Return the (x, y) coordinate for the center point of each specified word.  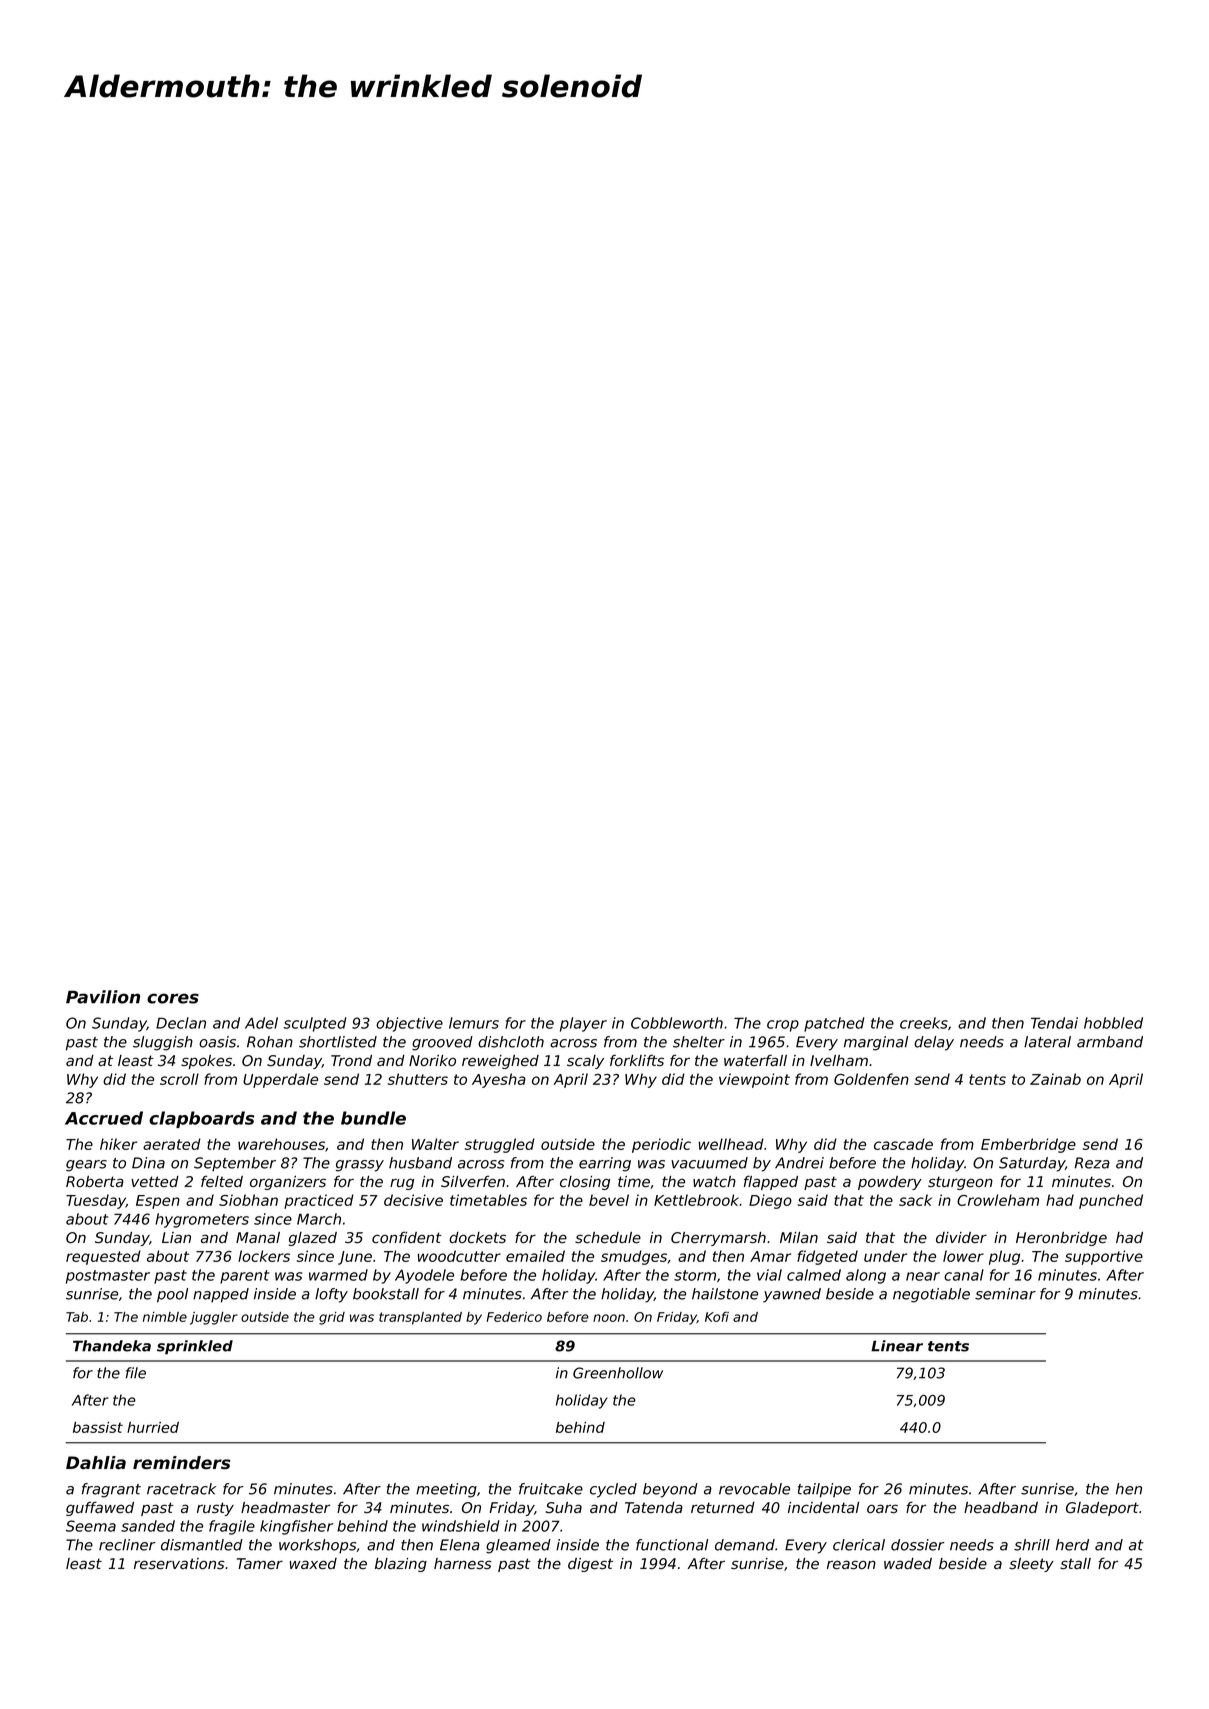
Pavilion (103, 997)
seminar (1005, 1294)
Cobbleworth (677, 1023)
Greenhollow (618, 1373)
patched (834, 1024)
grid (332, 1318)
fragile (232, 1527)
